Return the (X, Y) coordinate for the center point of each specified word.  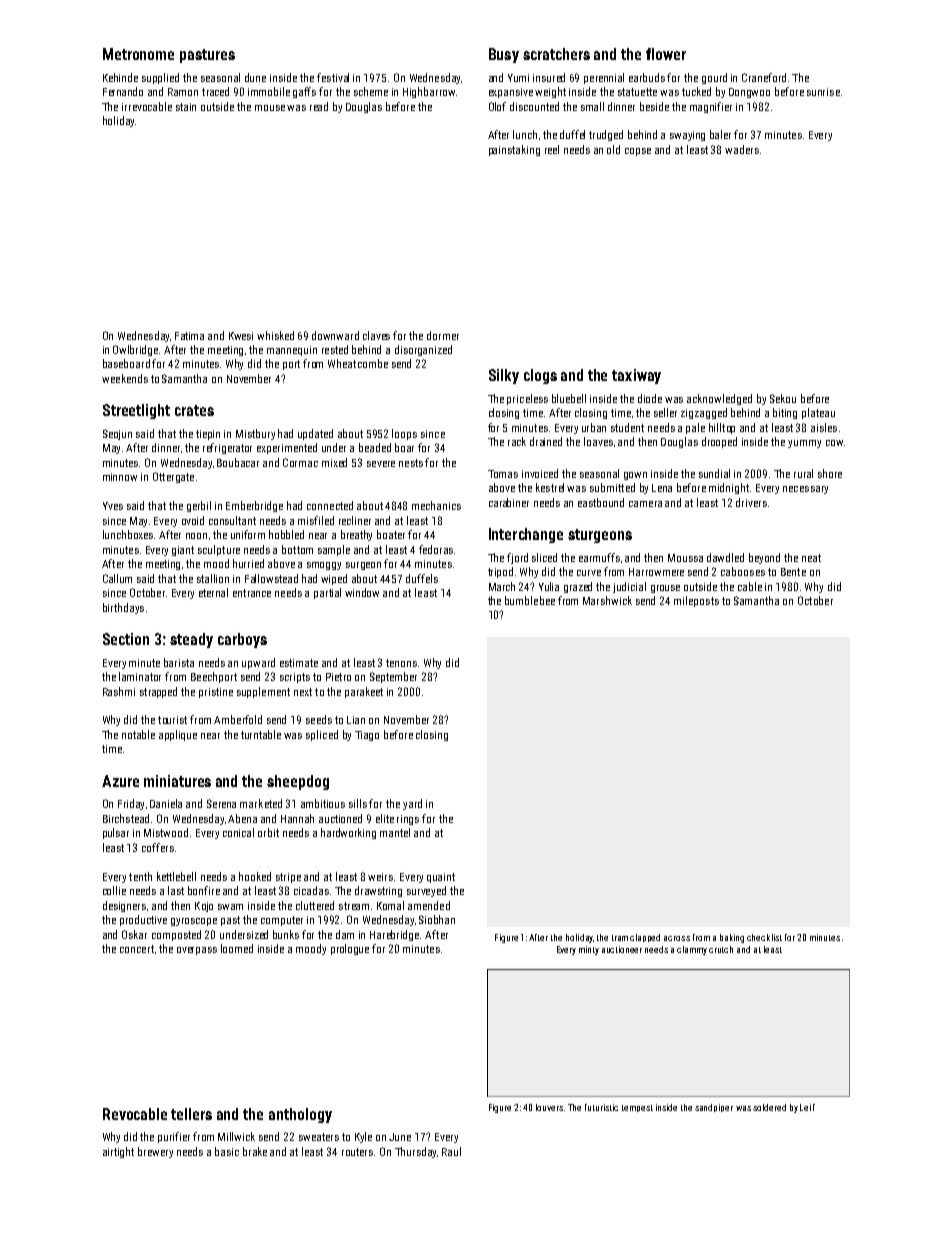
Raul (451, 1151)
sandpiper (714, 1108)
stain (186, 107)
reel (552, 149)
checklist (764, 937)
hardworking (348, 833)
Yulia (549, 586)
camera (645, 504)
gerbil (199, 506)
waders (742, 149)
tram (620, 938)
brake (255, 1151)
